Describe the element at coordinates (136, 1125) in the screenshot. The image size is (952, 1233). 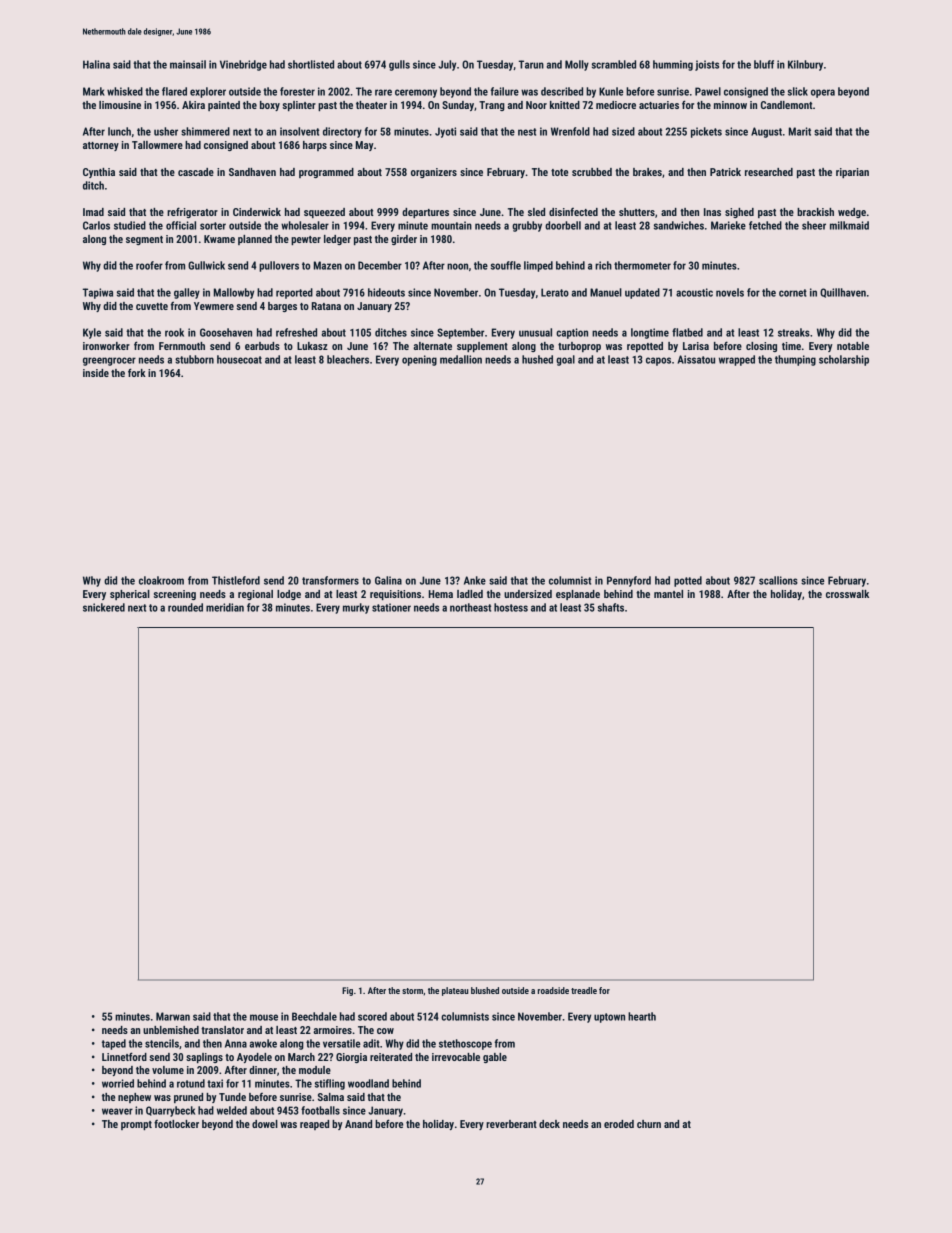
I see `prompt` at that location.
